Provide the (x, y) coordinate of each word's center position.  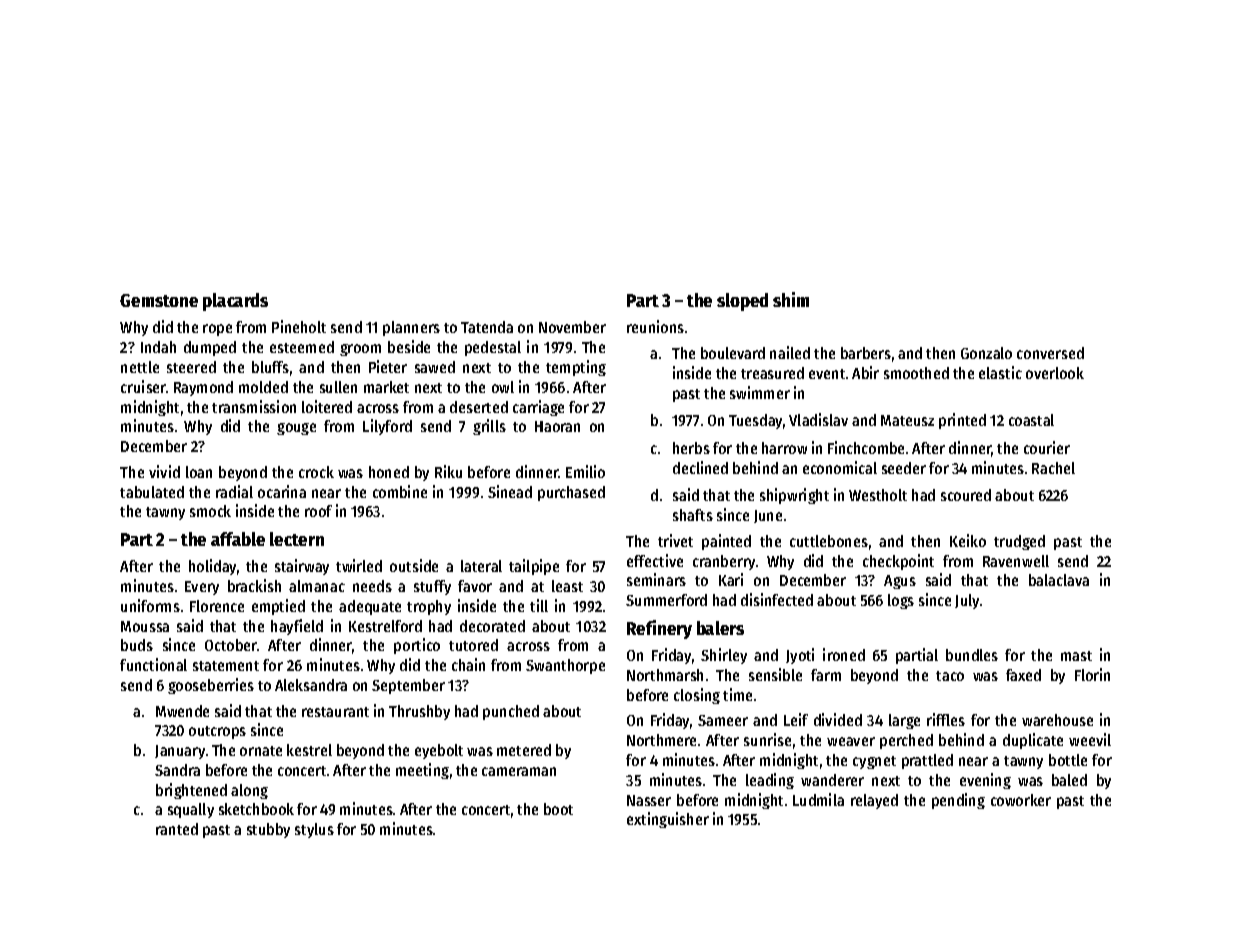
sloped (742, 302)
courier (1047, 447)
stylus (314, 830)
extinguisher (668, 820)
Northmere (661, 740)
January (180, 752)
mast (1076, 656)
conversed (1050, 353)
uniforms (150, 605)
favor (475, 586)
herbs (691, 448)
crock (316, 472)
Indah (158, 347)
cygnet (874, 762)
